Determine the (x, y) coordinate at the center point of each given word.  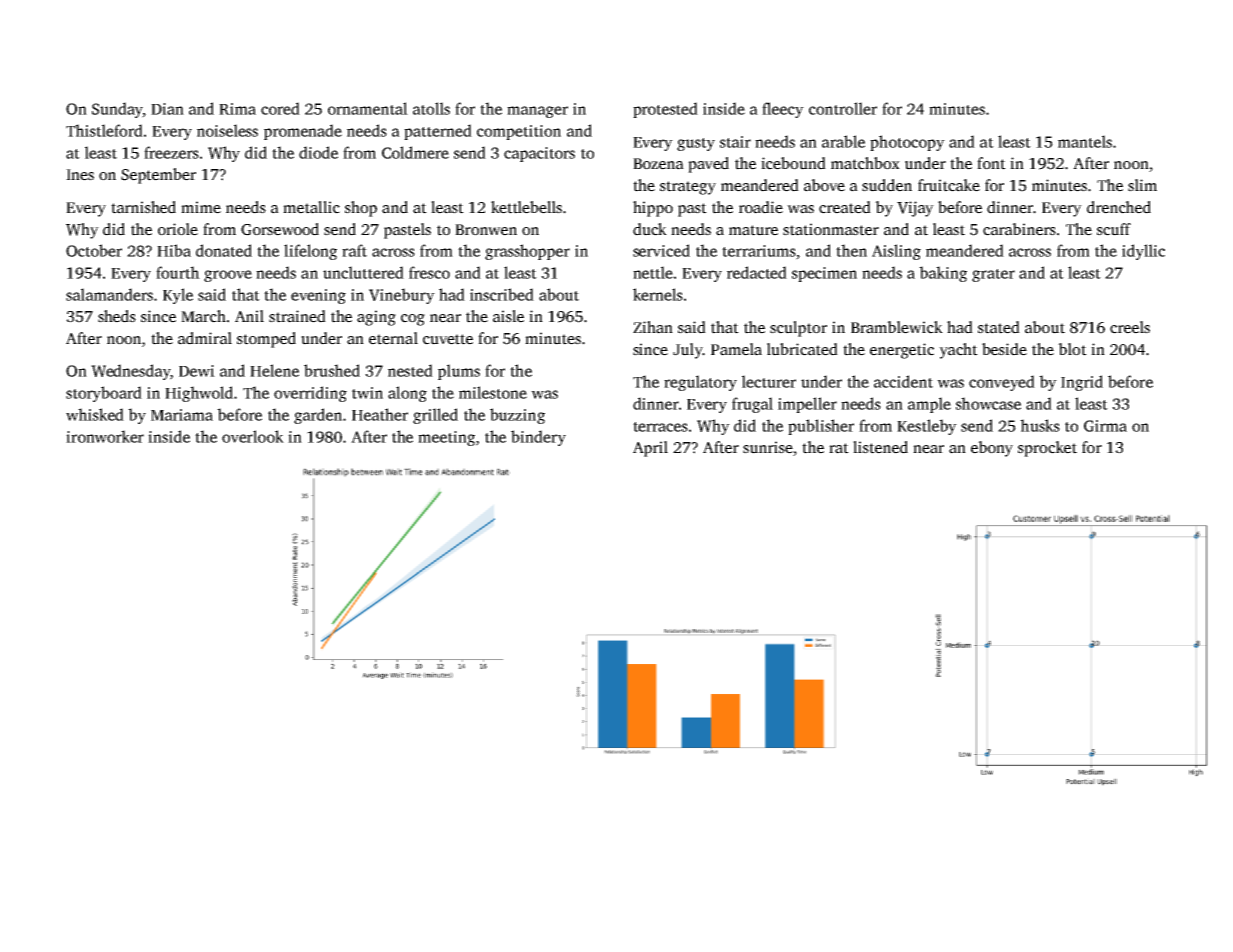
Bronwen (486, 230)
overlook (253, 436)
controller (843, 108)
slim (1142, 185)
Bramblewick (897, 327)
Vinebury (402, 296)
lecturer (769, 381)
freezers (171, 152)
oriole (178, 229)
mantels (1085, 141)
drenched (1119, 207)
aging (376, 318)
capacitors (539, 154)
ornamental (368, 108)
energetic (902, 351)
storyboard (104, 394)
